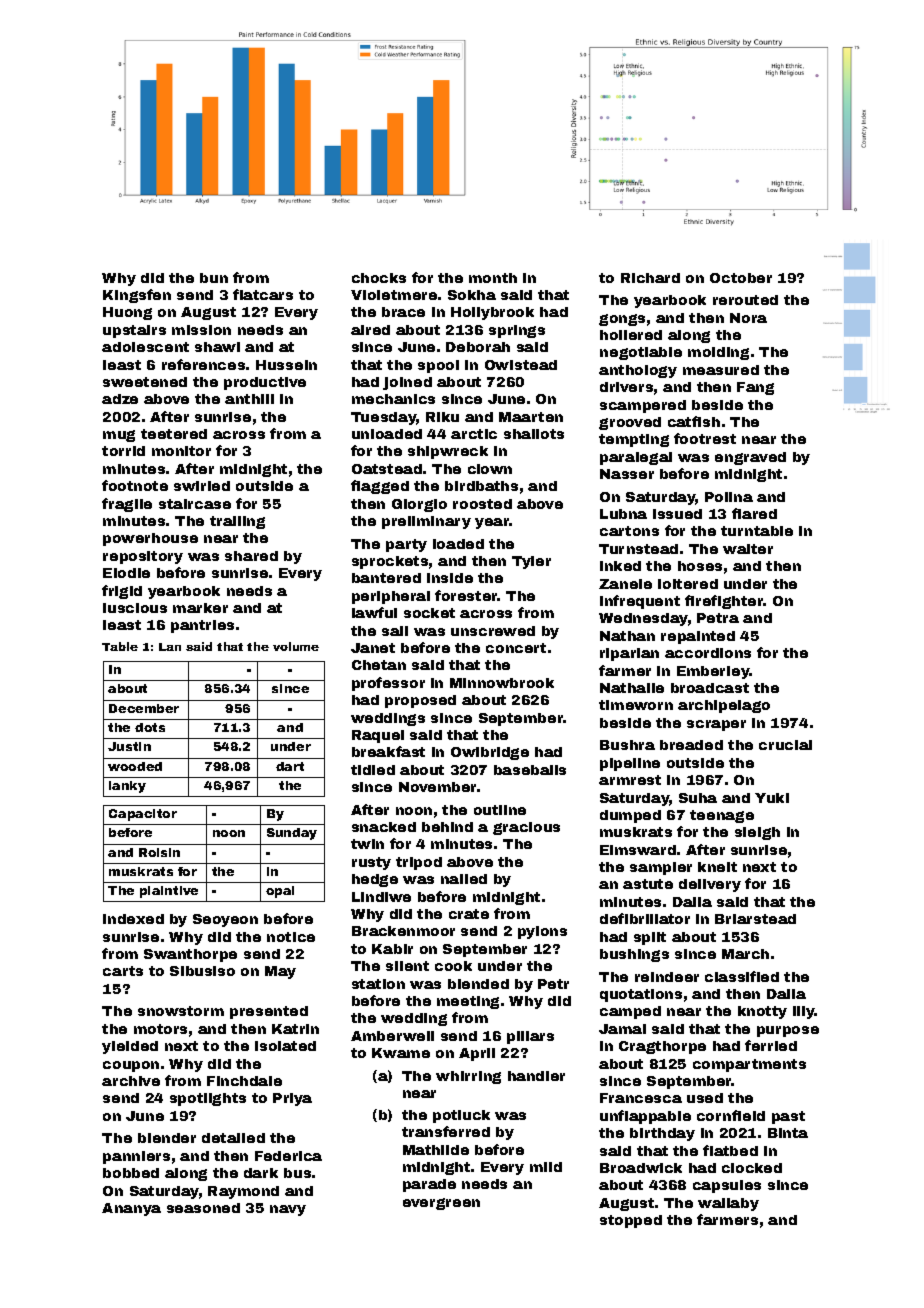  Describe the element at coordinates (622, 320) in the screenshot. I see `gongs` at that location.
